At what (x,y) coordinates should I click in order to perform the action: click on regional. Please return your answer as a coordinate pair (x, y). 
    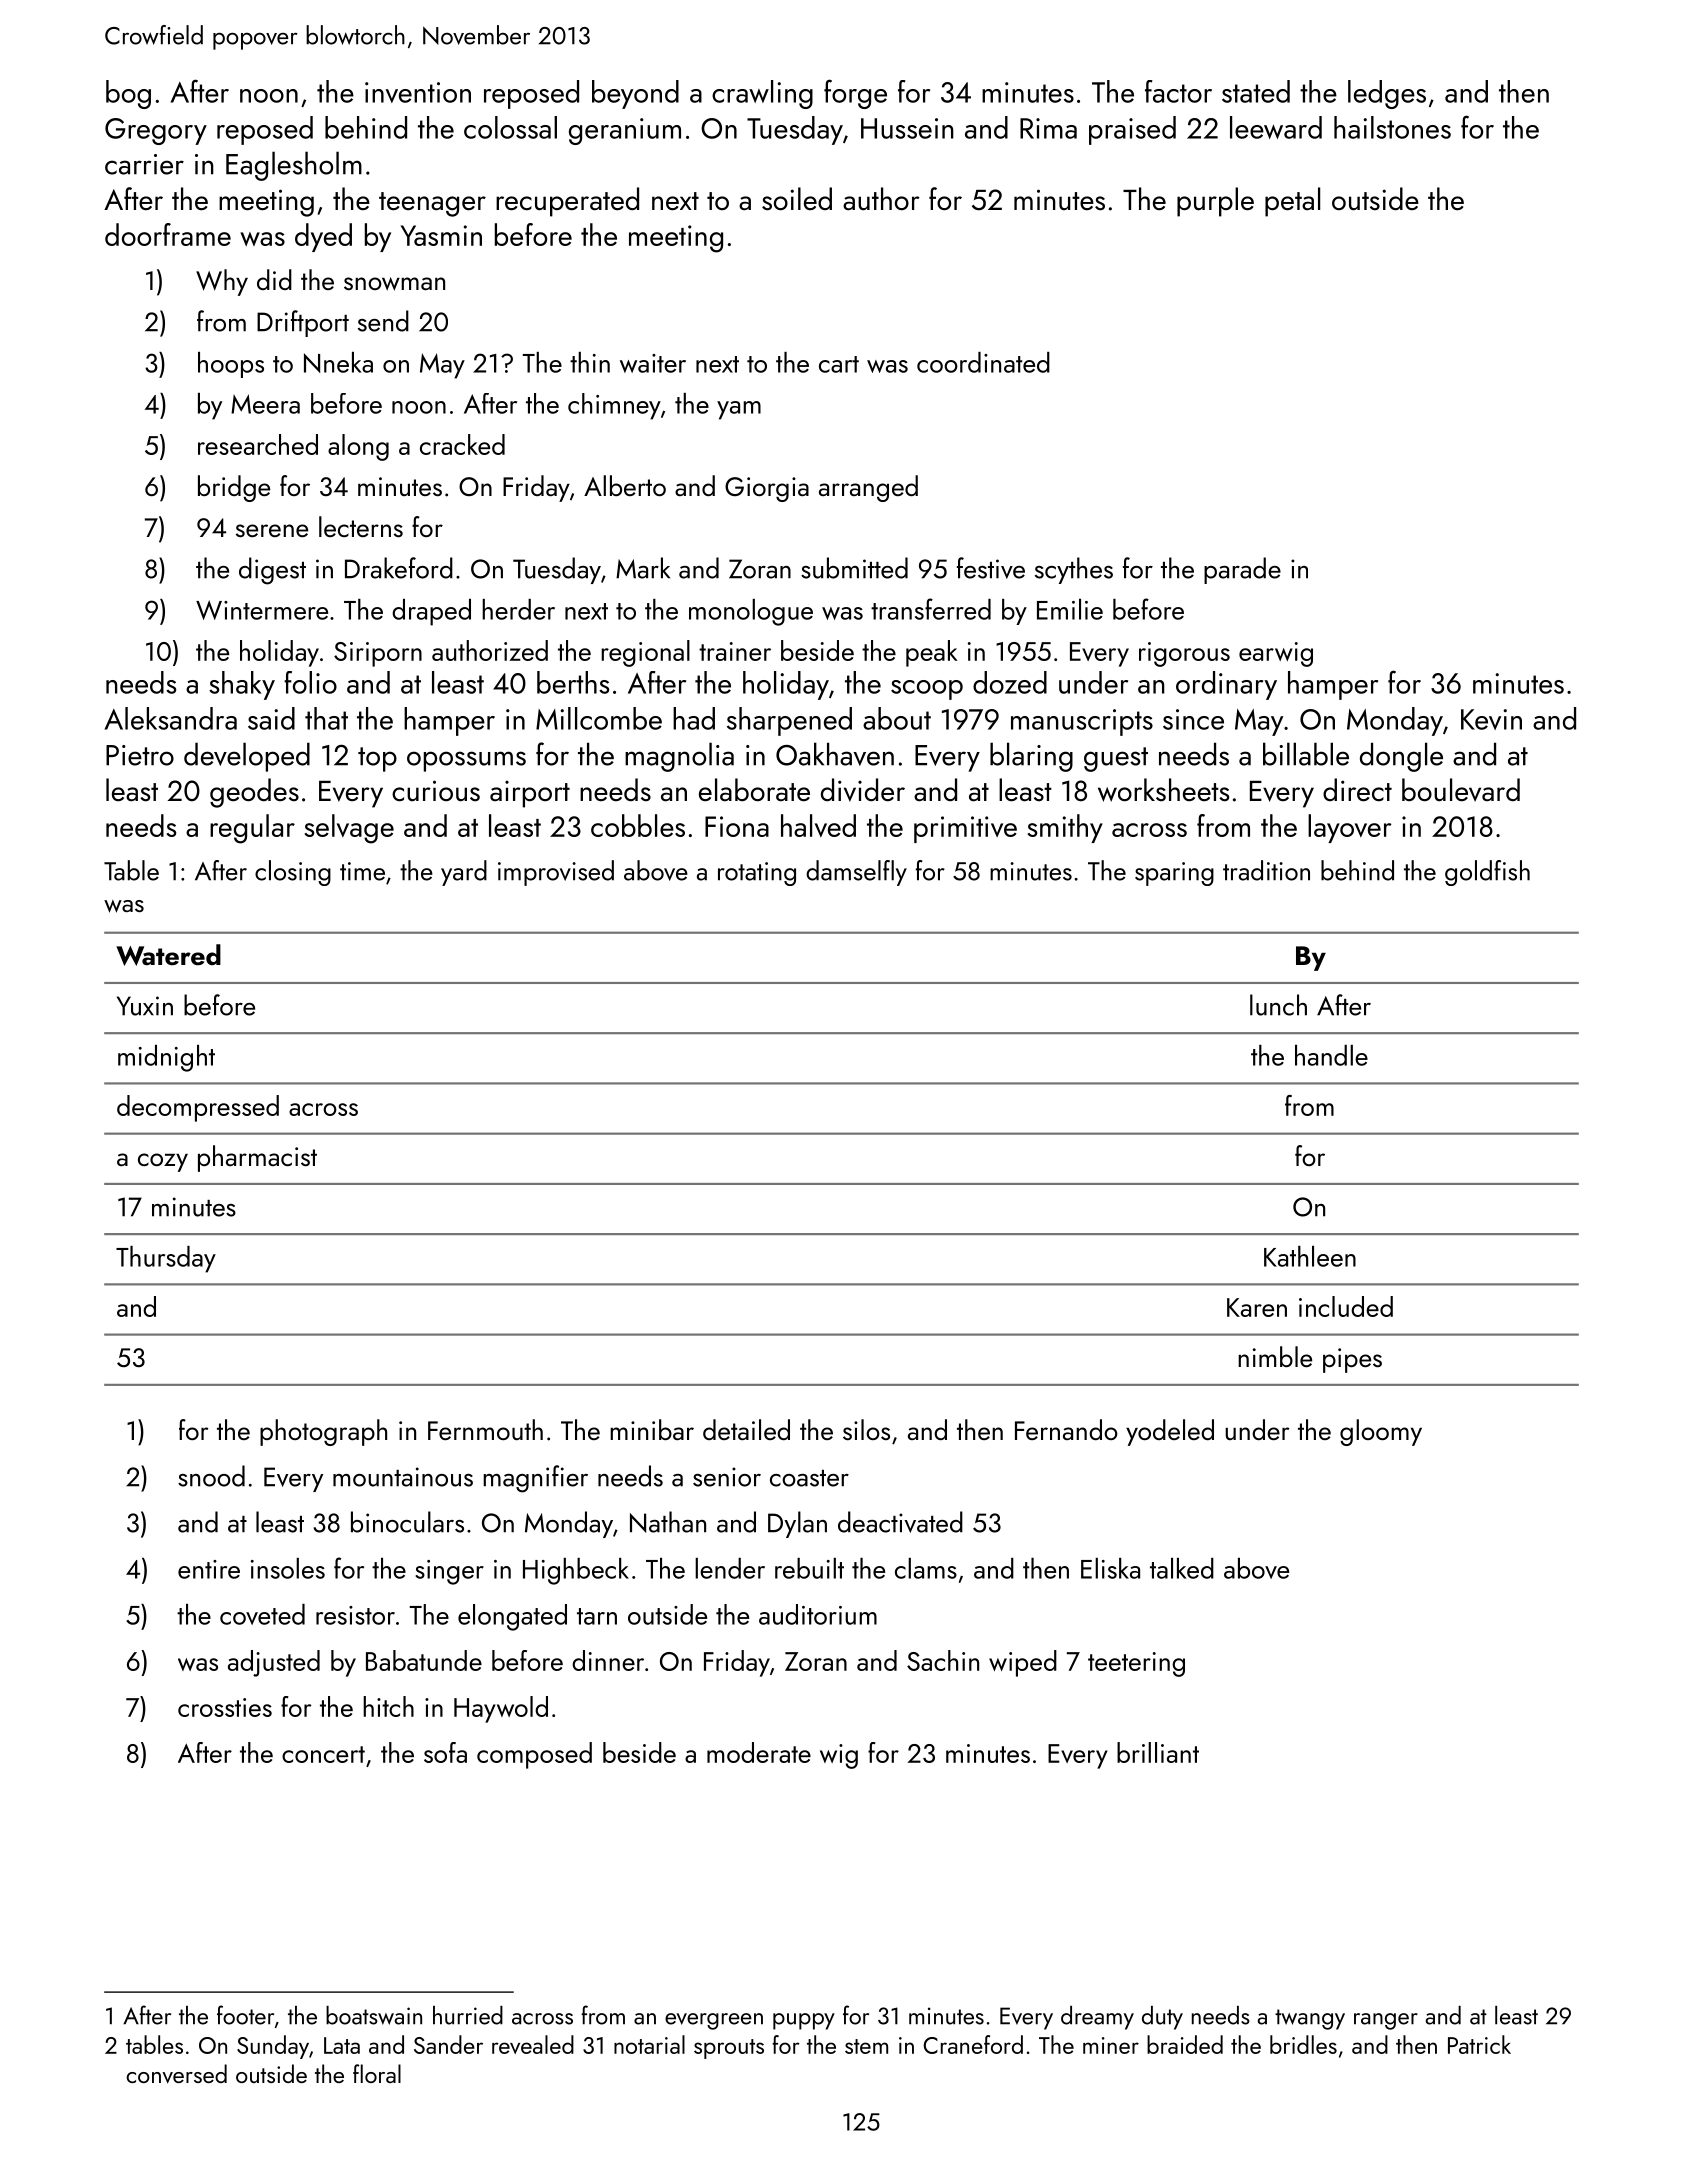
    Looking at the image, I should click on (645, 653).
